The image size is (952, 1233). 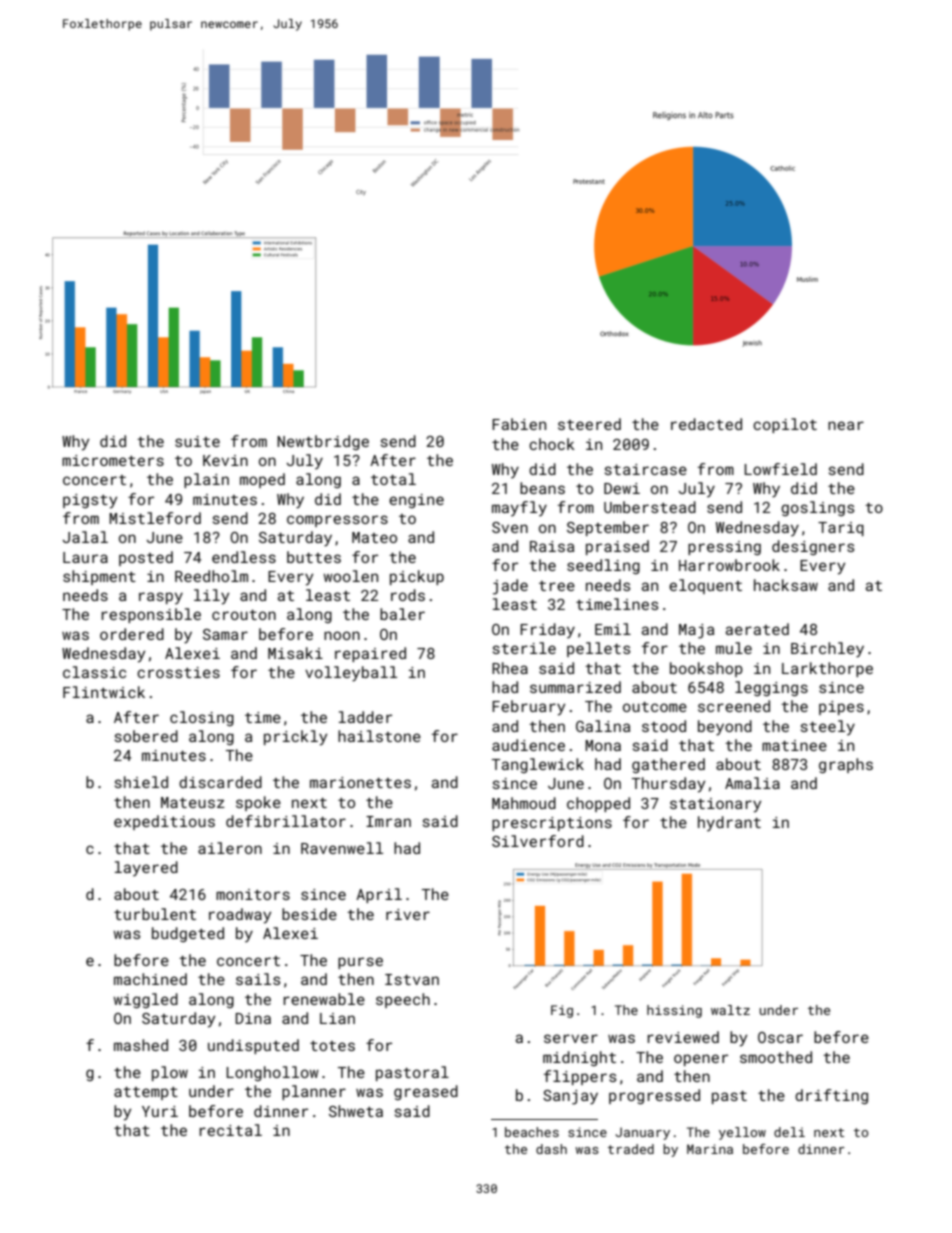 I want to click on recital, so click(x=230, y=1130).
